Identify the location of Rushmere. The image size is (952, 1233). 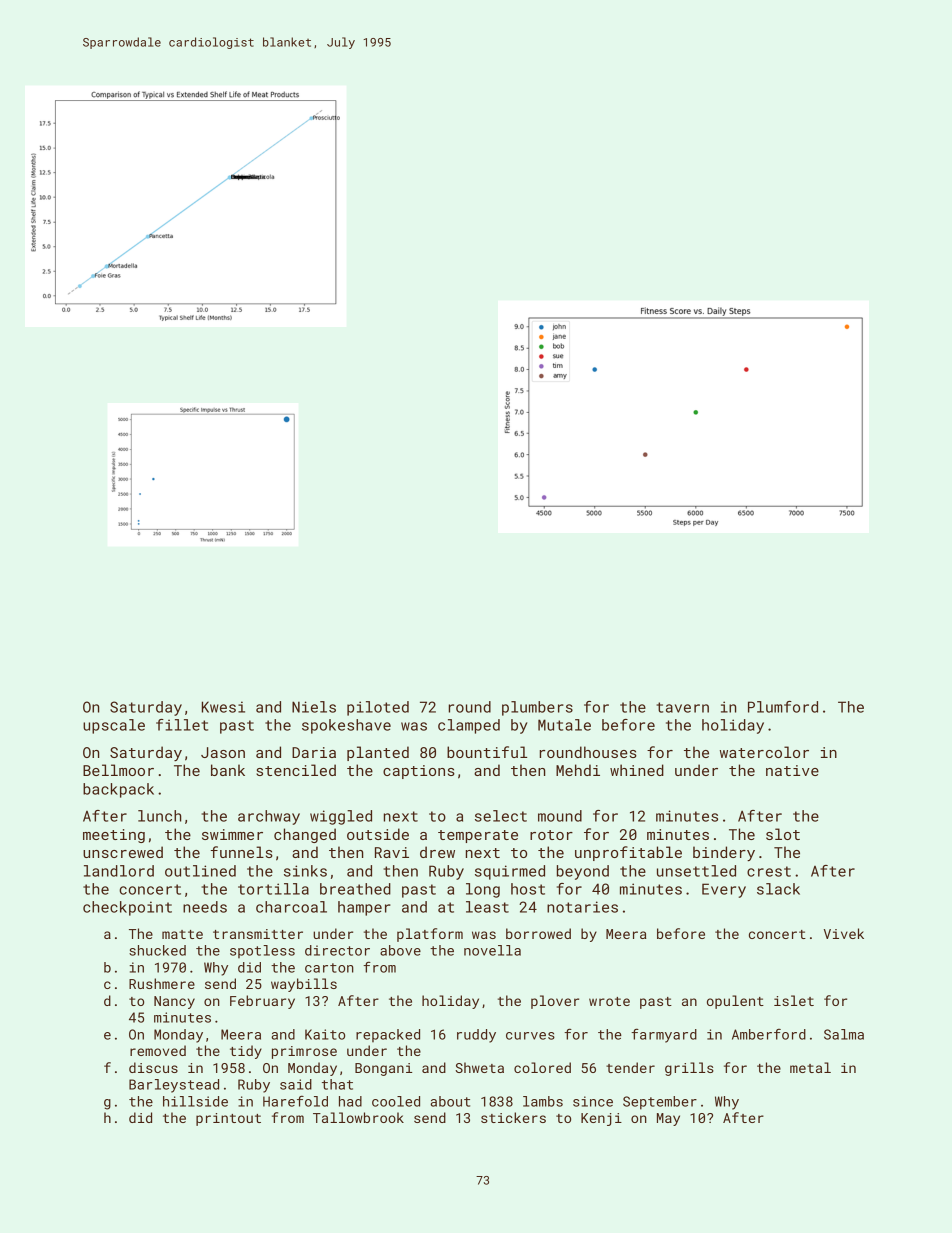
(162, 983).
